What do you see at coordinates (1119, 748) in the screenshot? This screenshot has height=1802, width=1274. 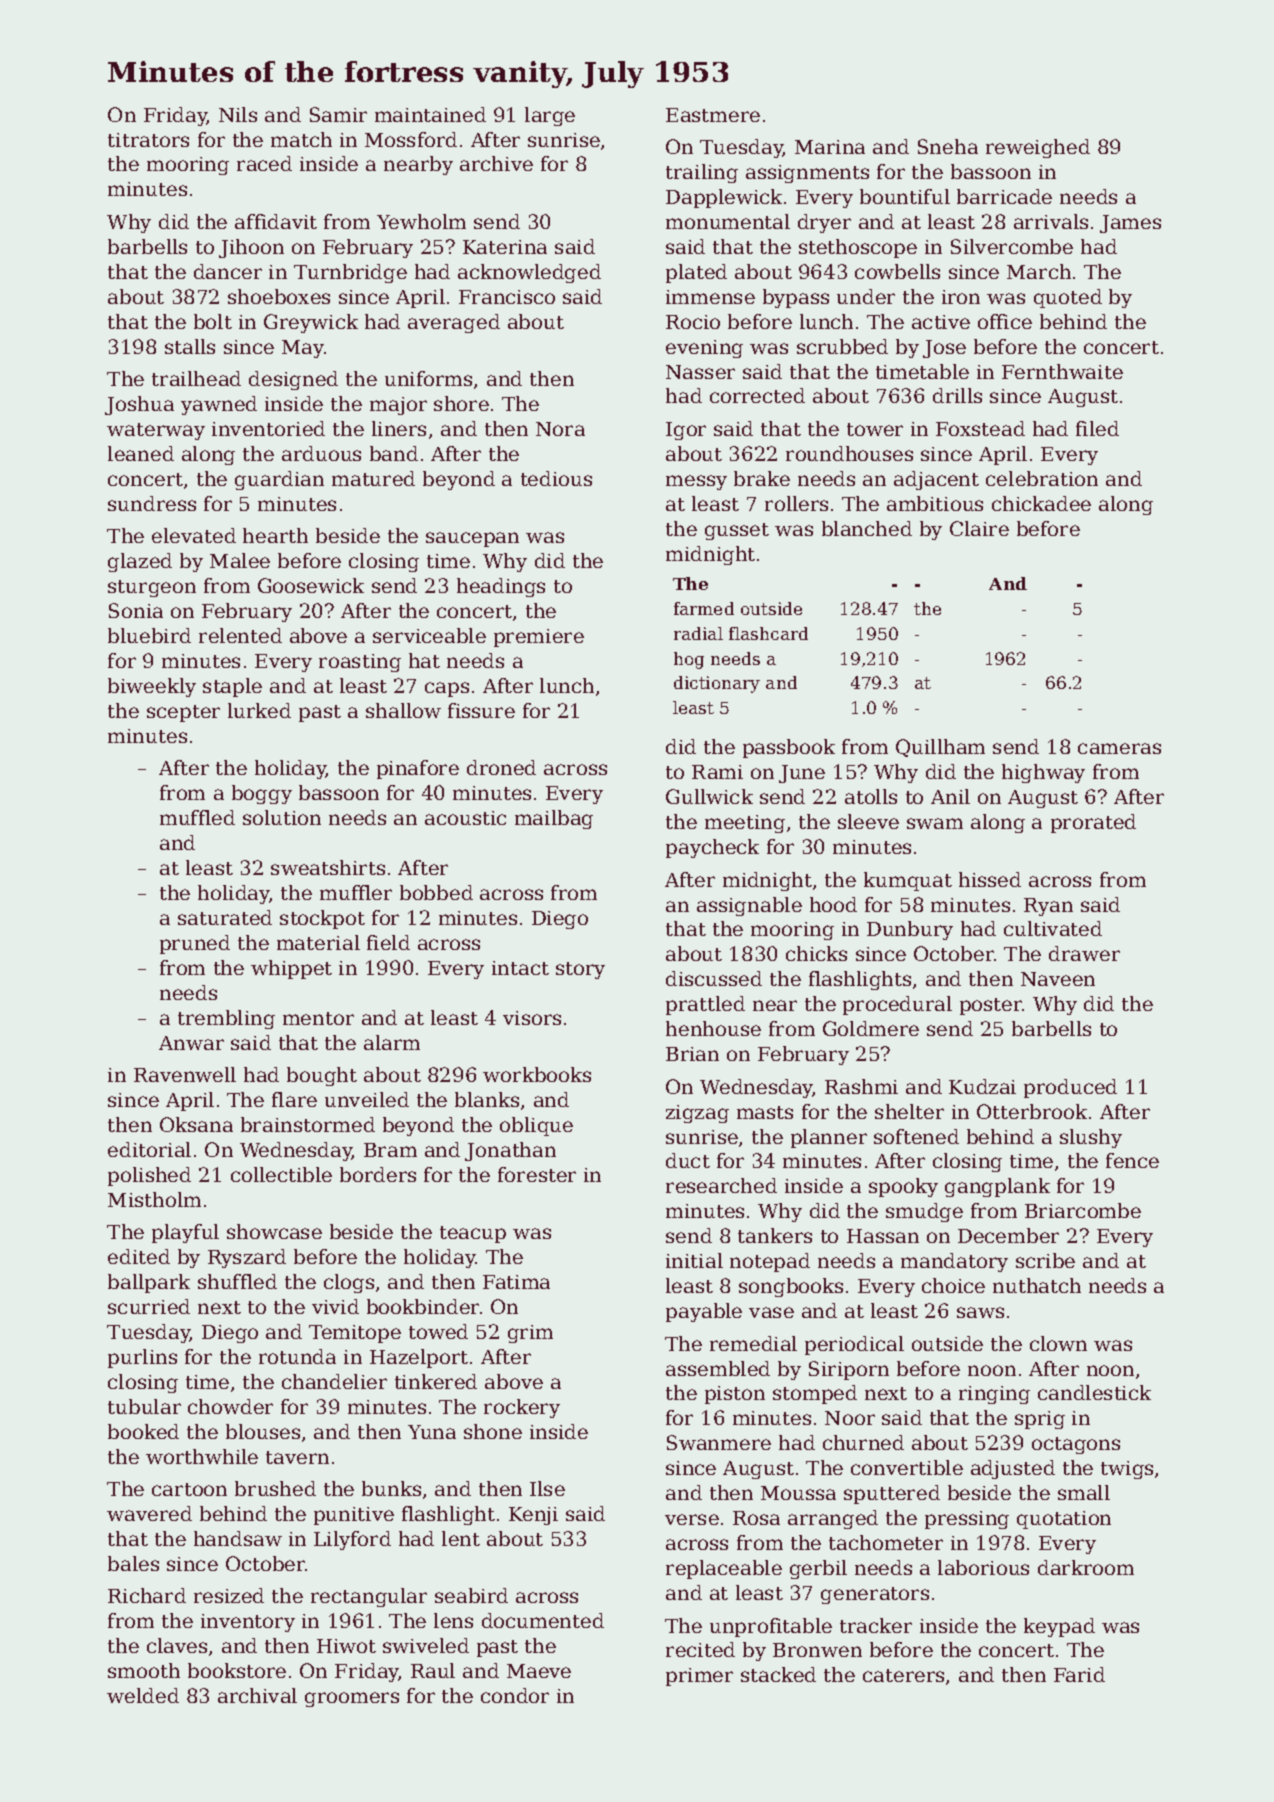 I see `cameras` at bounding box center [1119, 748].
